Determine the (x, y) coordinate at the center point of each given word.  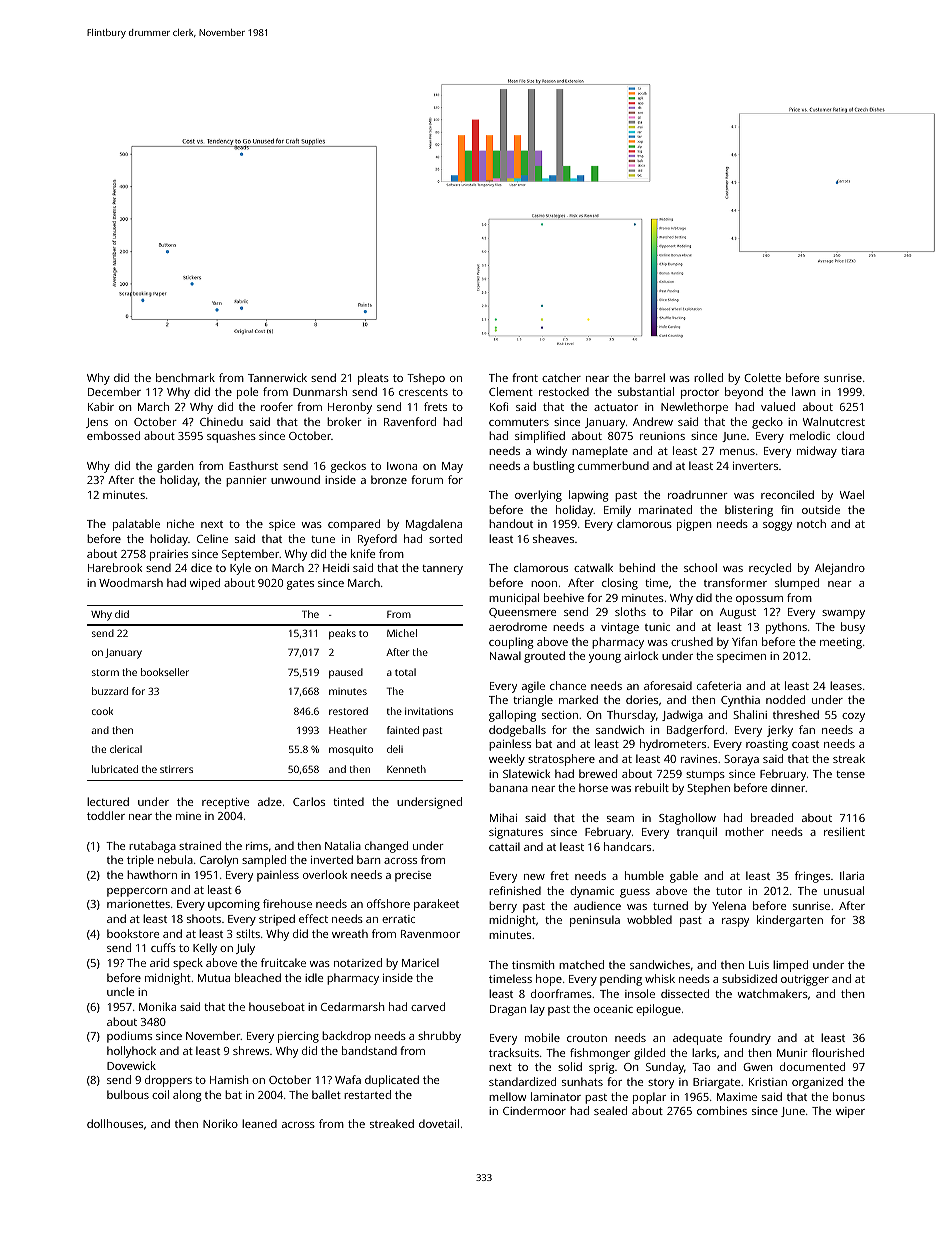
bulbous (128, 1094)
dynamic (592, 892)
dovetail (439, 1123)
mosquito (351, 750)
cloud (850, 435)
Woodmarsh (131, 582)
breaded (772, 817)
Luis (759, 965)
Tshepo (426, 379)
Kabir (101, 406)
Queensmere (522, 613)
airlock (641, 655)
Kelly (205, 949)
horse (593, 787)
